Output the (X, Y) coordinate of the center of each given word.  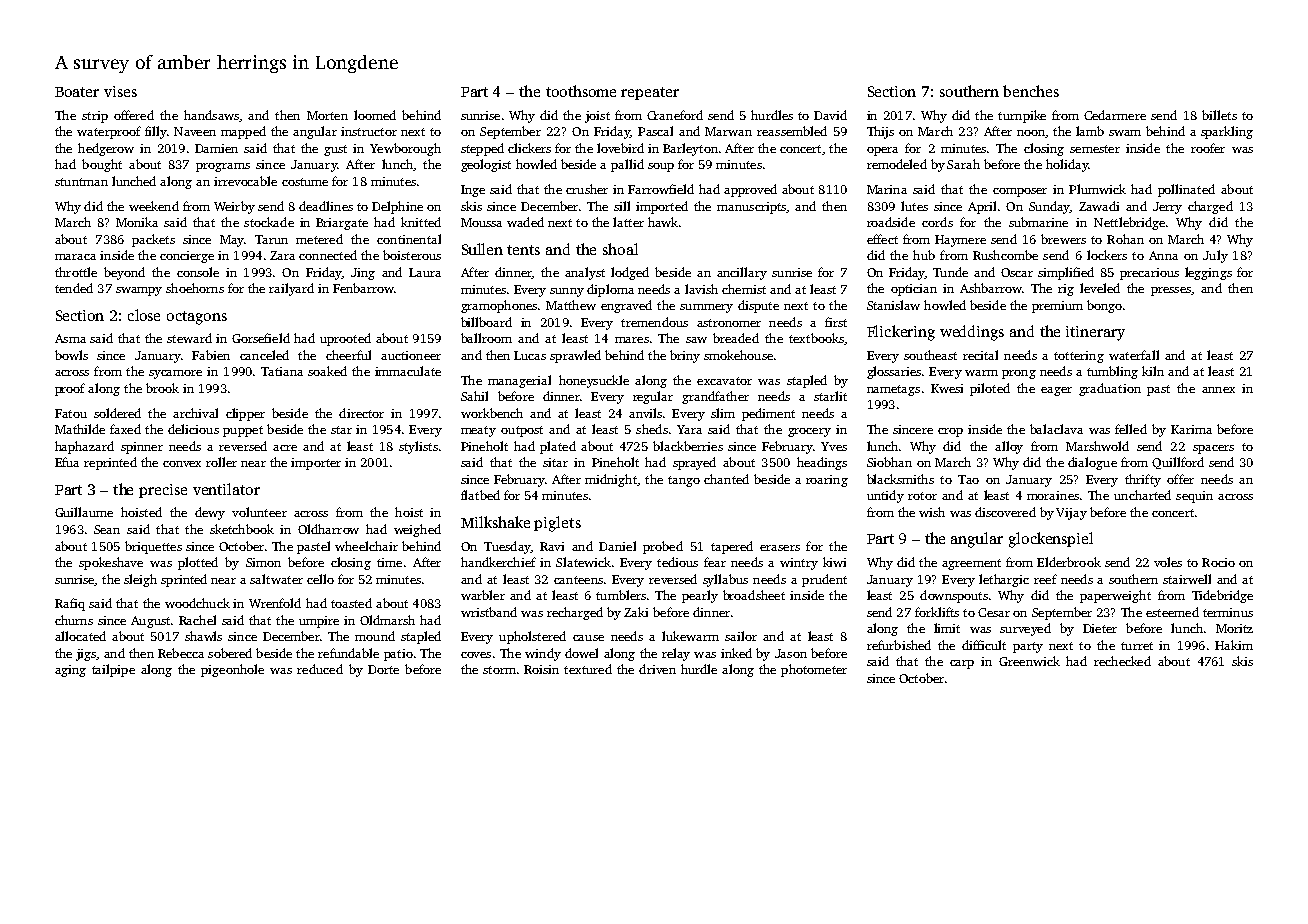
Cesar (994, 612)
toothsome (581, 91)
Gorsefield (261, 338)
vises (120, 91)
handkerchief (498, 562)
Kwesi (947, 388)
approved (750, 190)
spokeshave (111, 563)
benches (1031, 91)
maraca (75, 257)
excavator (724, 381)
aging (70, 671)
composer (1020, 192)
